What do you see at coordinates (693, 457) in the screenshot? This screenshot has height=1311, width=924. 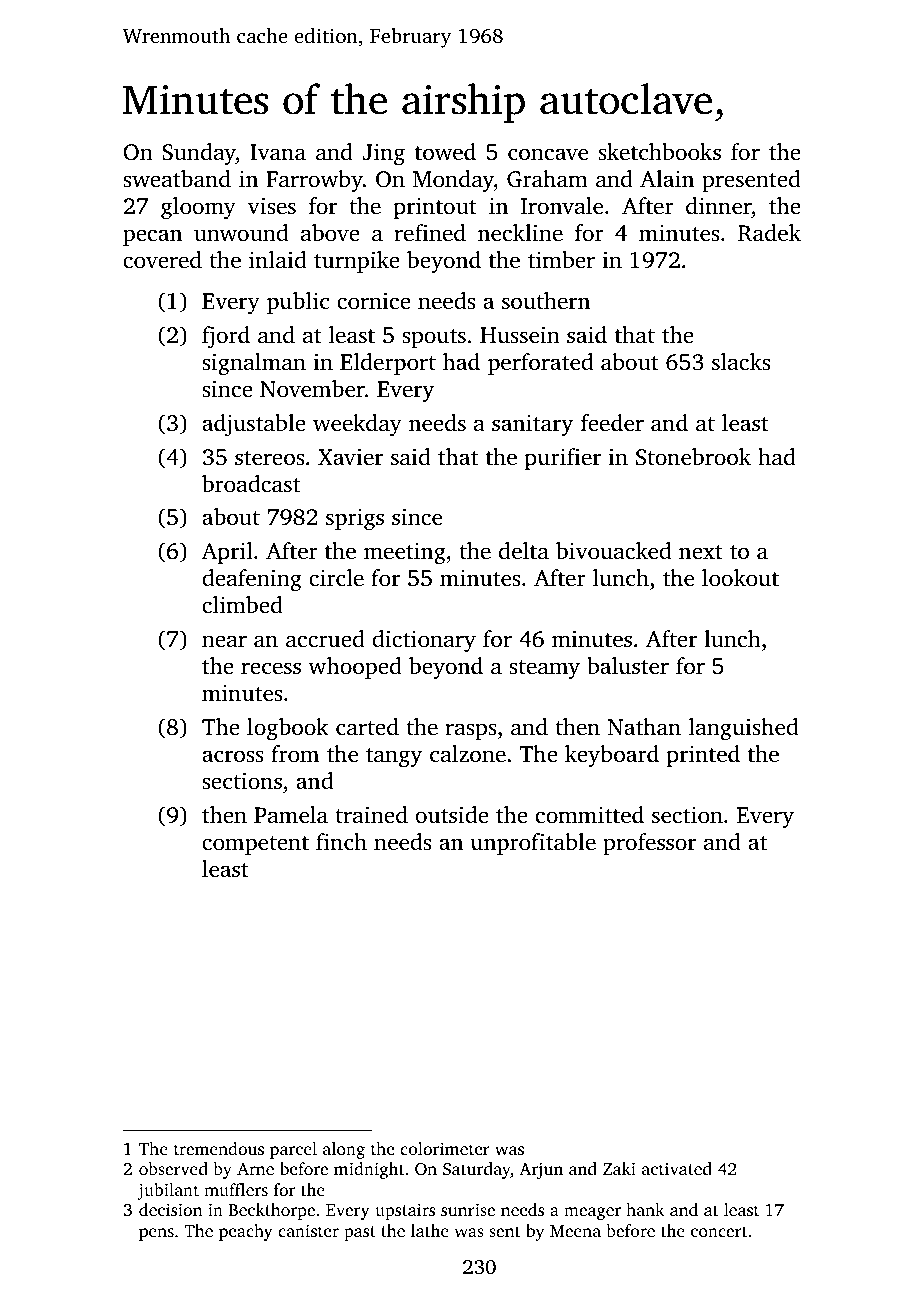 I see `Stonebrook` at bounding box center [693, 457].
